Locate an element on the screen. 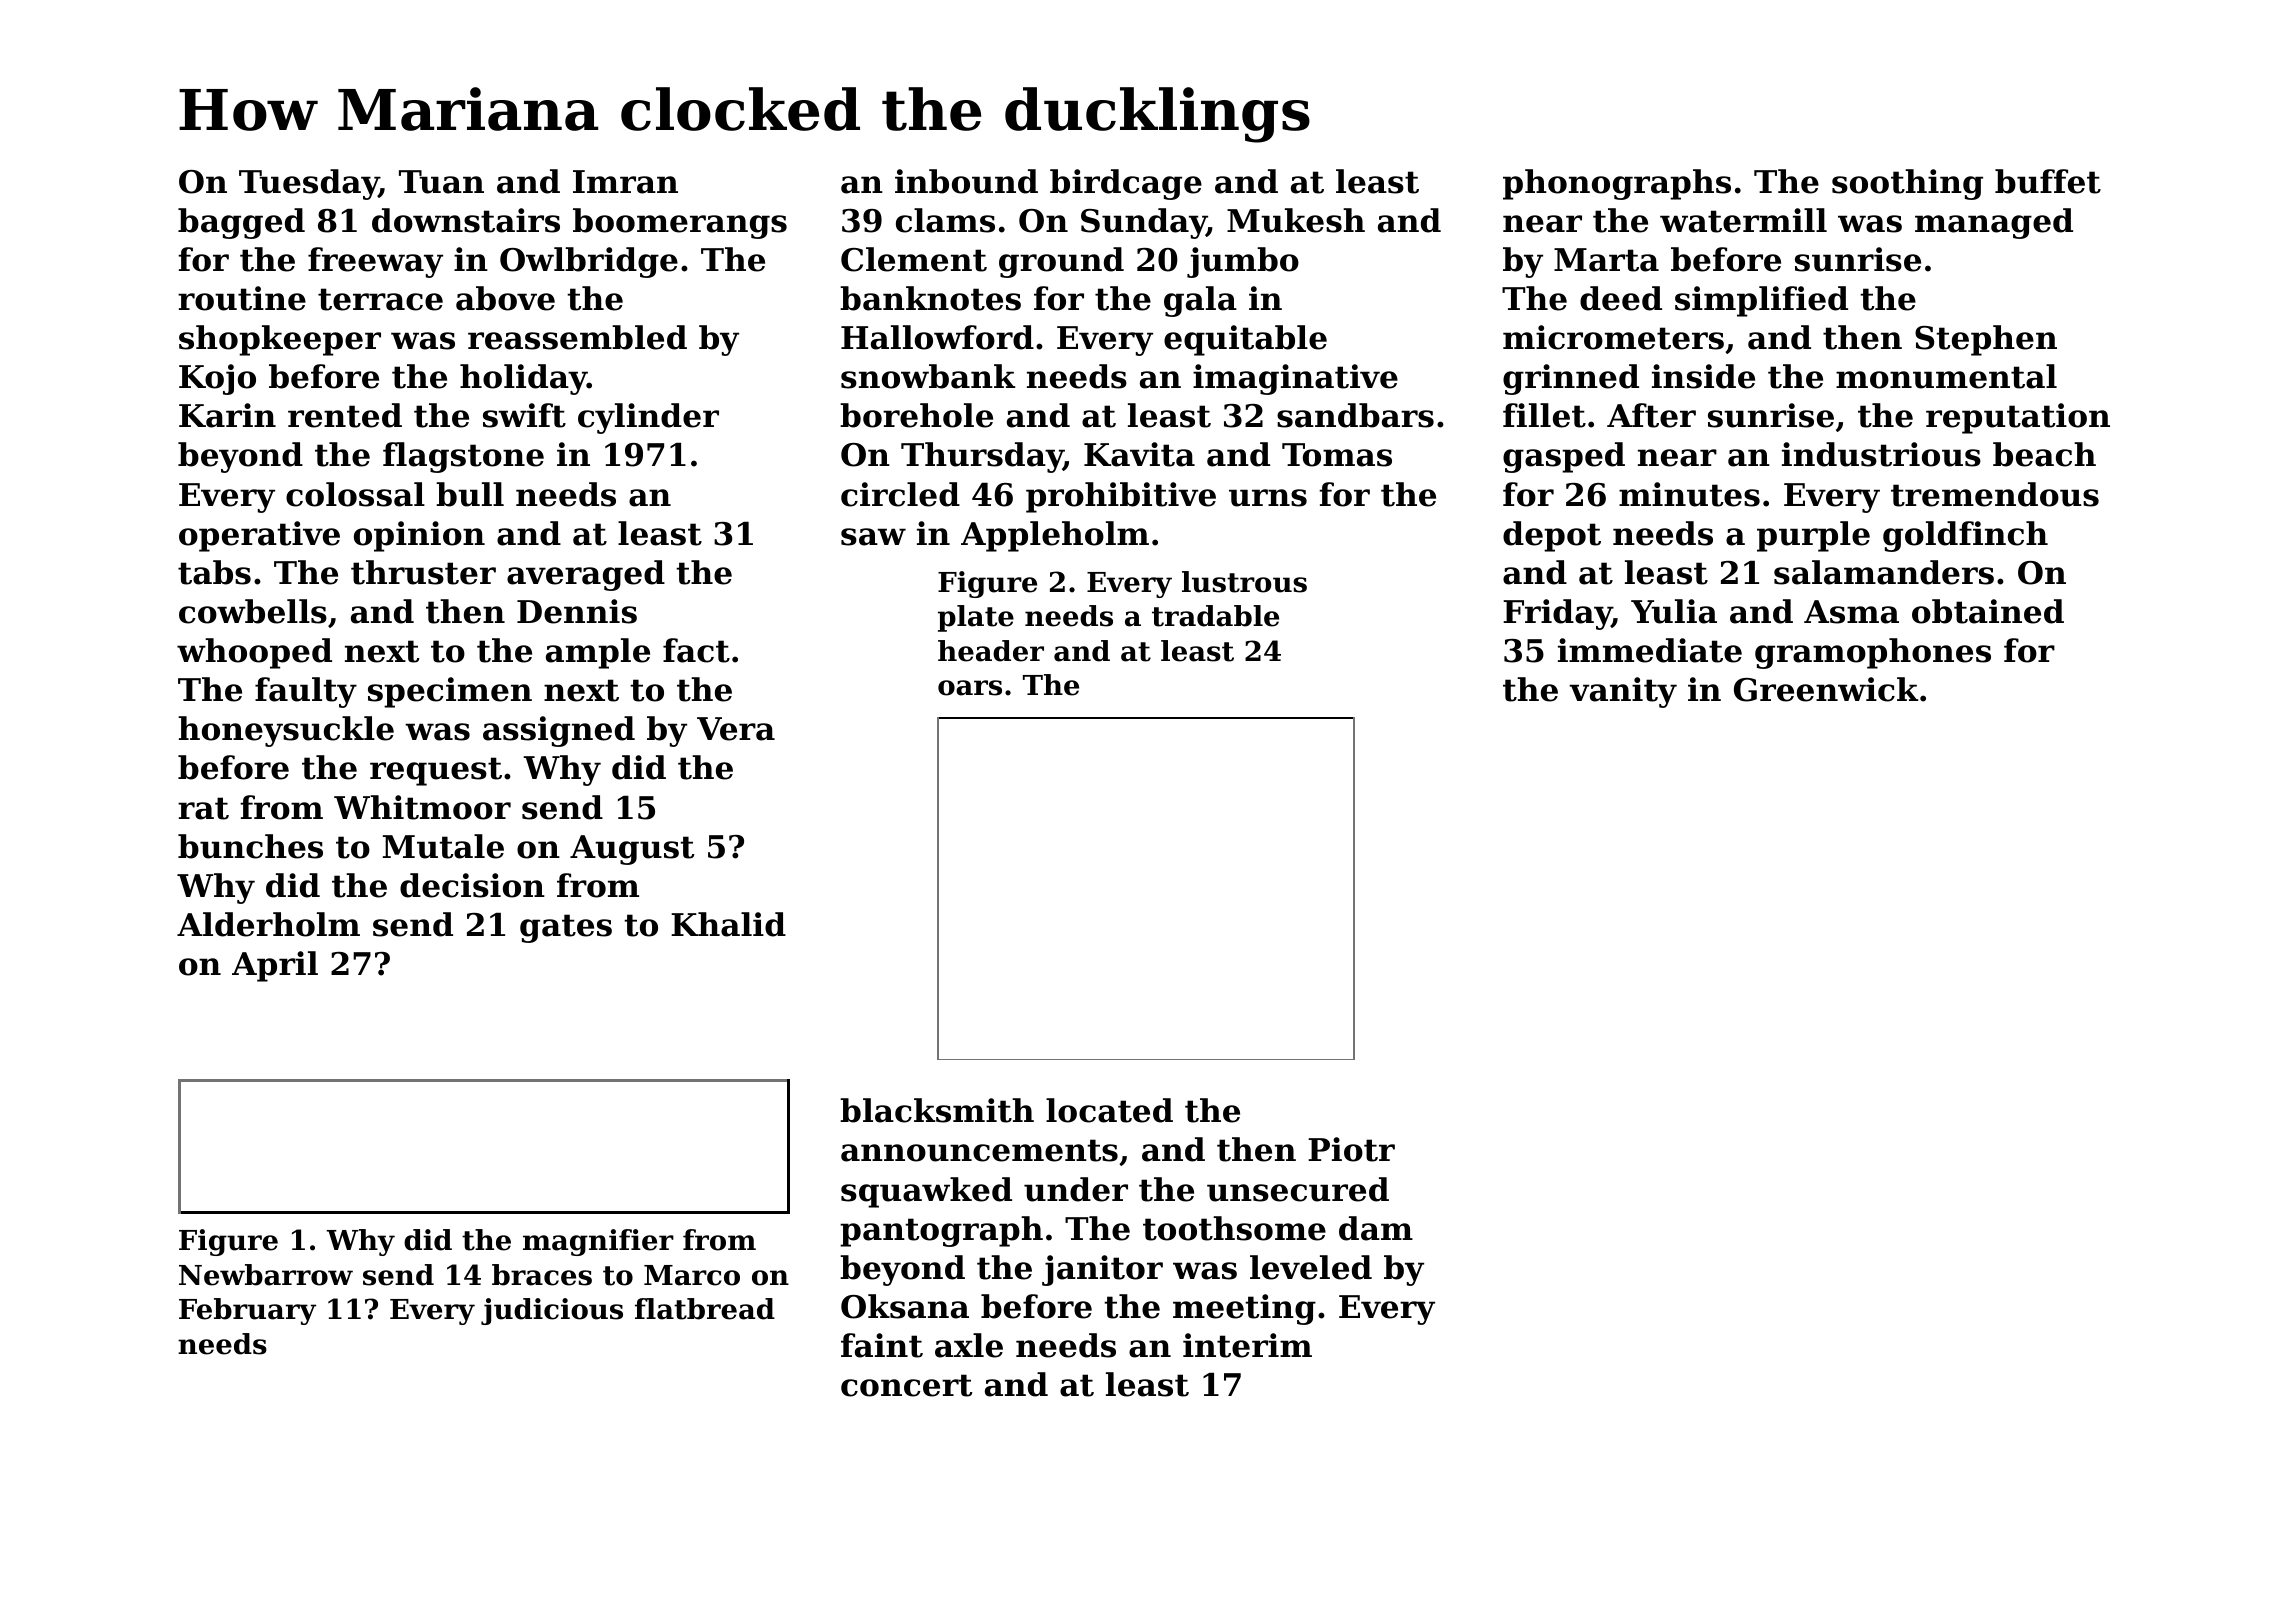  janitor is located at coordinates (1102, 1270).
